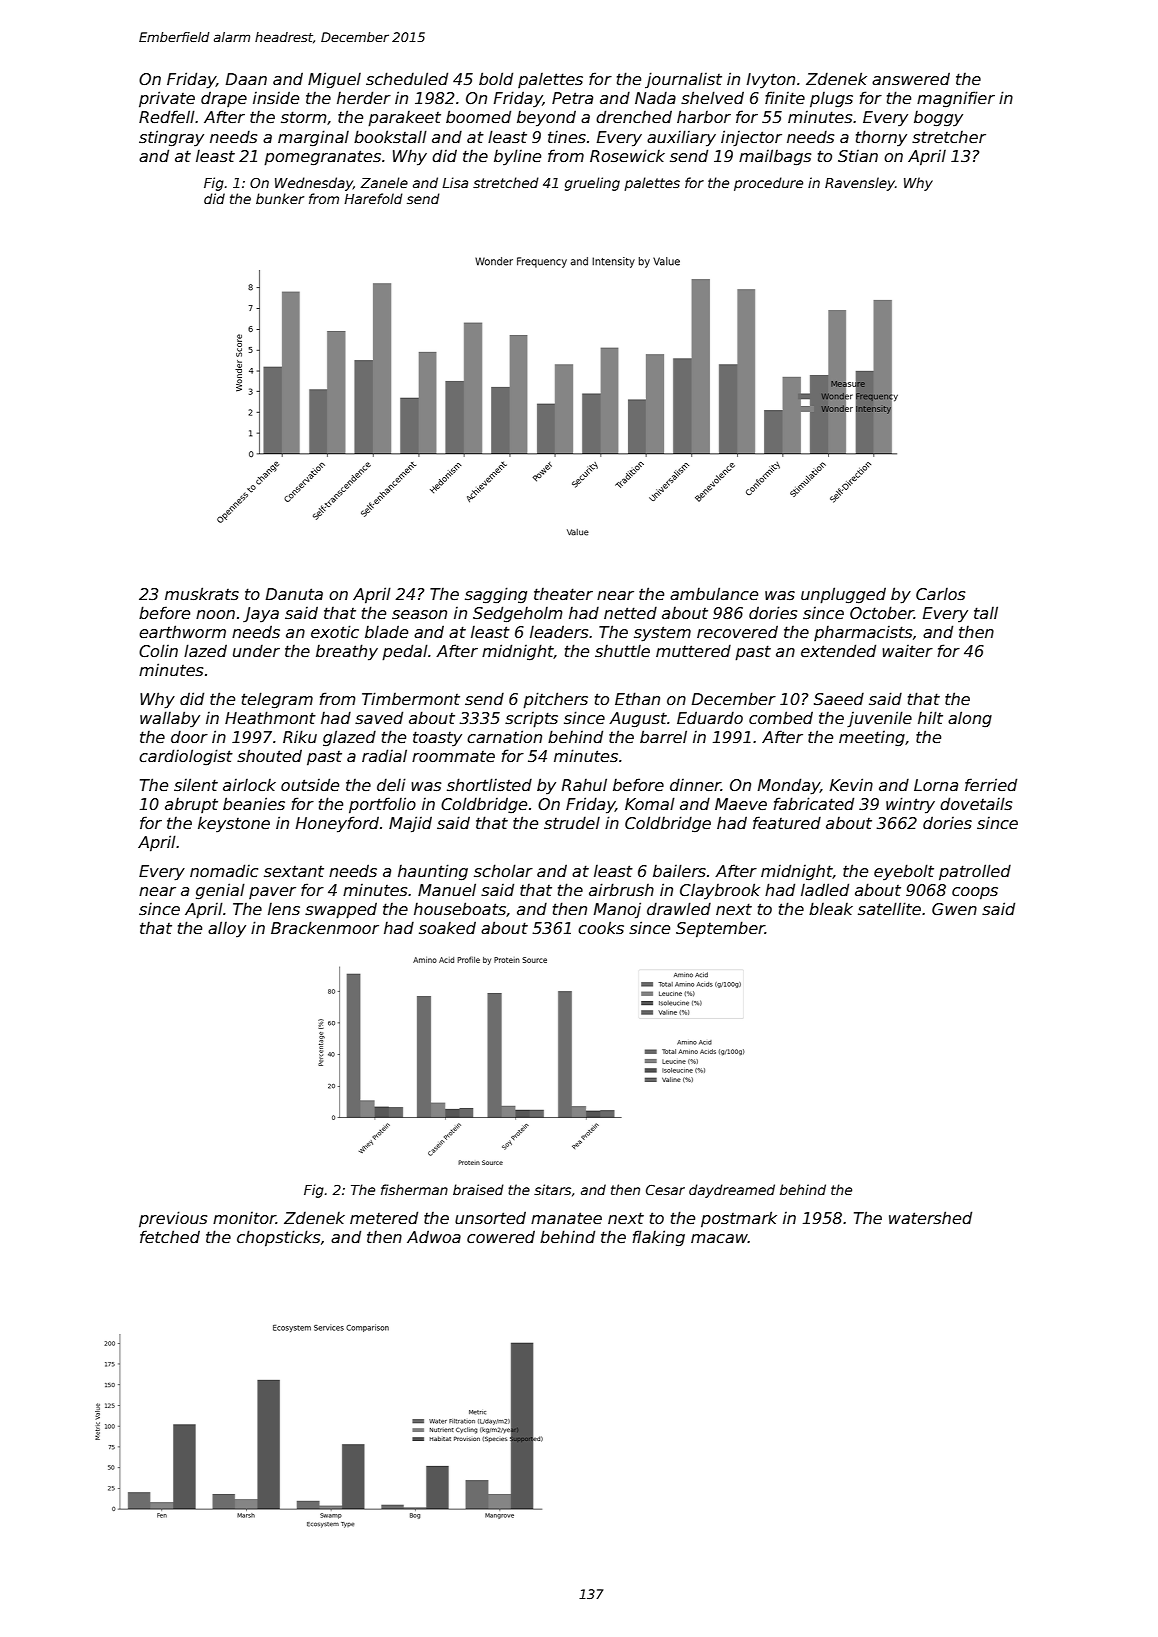  I want to click on unplugged, so click(843, 595).
